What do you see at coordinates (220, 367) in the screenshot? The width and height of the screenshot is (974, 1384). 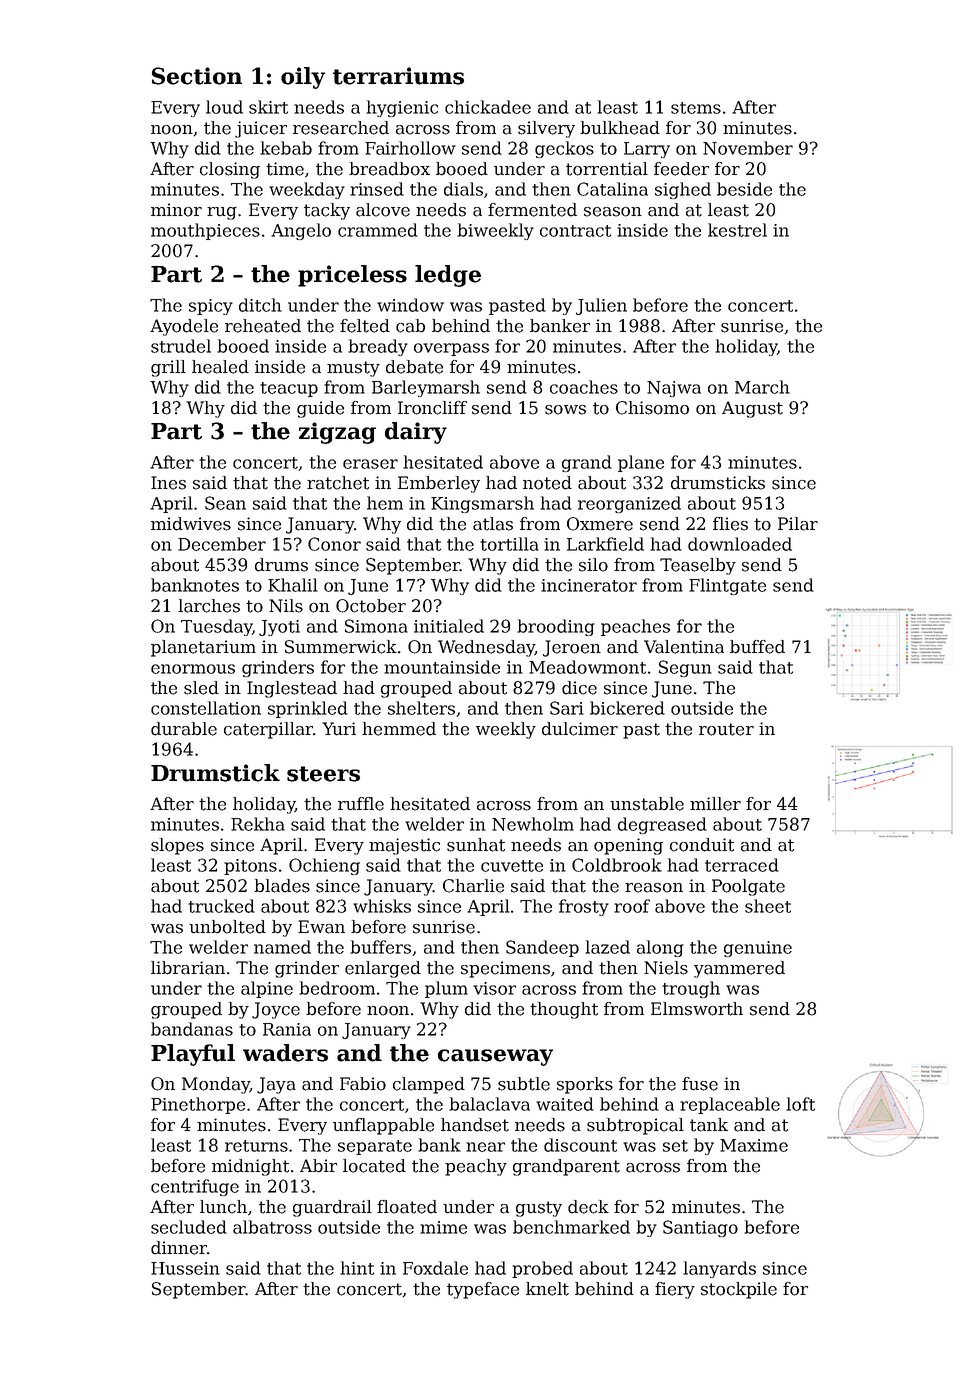 I see `healed` at bounding box center [220, 367].
